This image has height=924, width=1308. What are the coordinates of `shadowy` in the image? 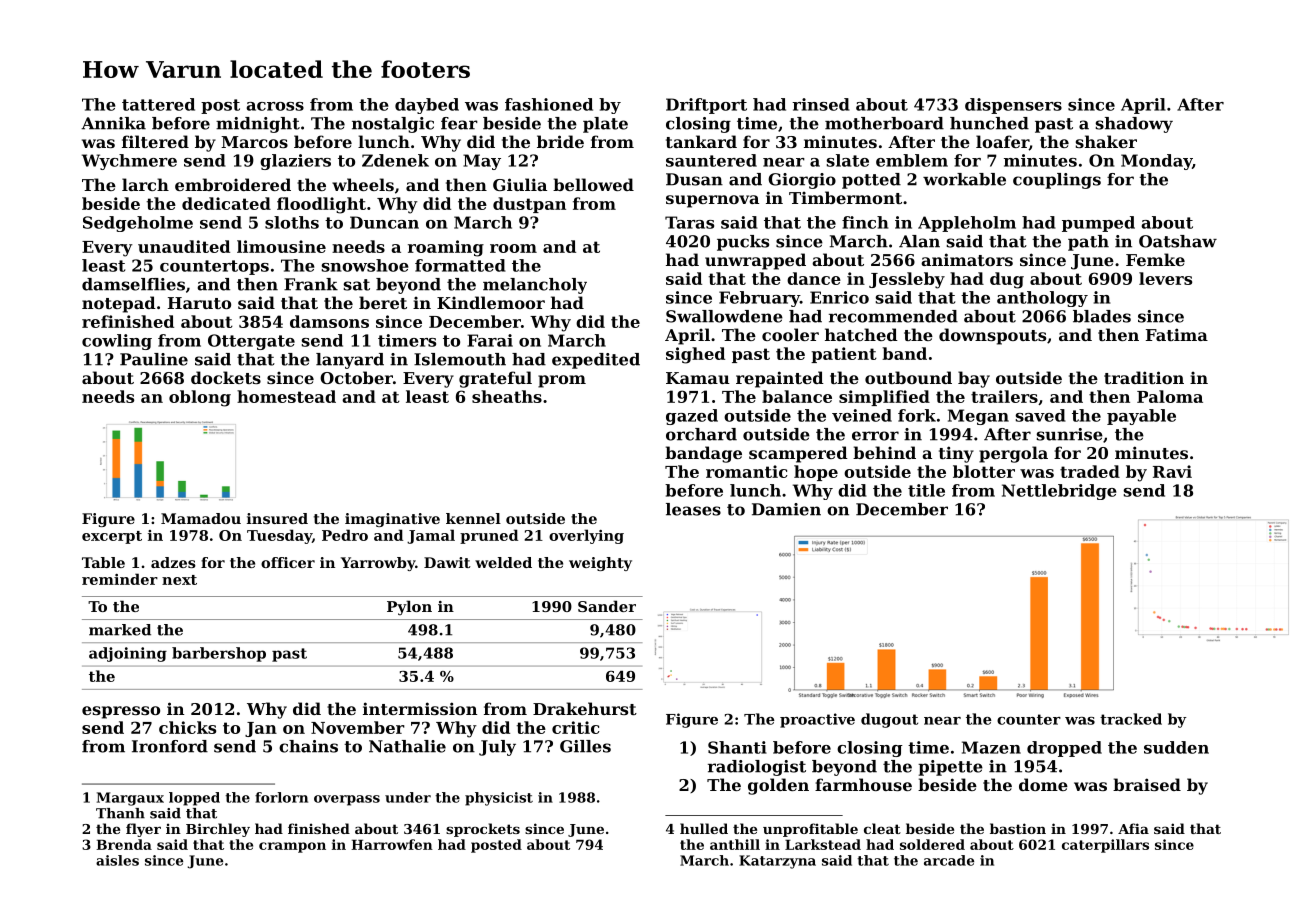 It's located at (1134, 125).
